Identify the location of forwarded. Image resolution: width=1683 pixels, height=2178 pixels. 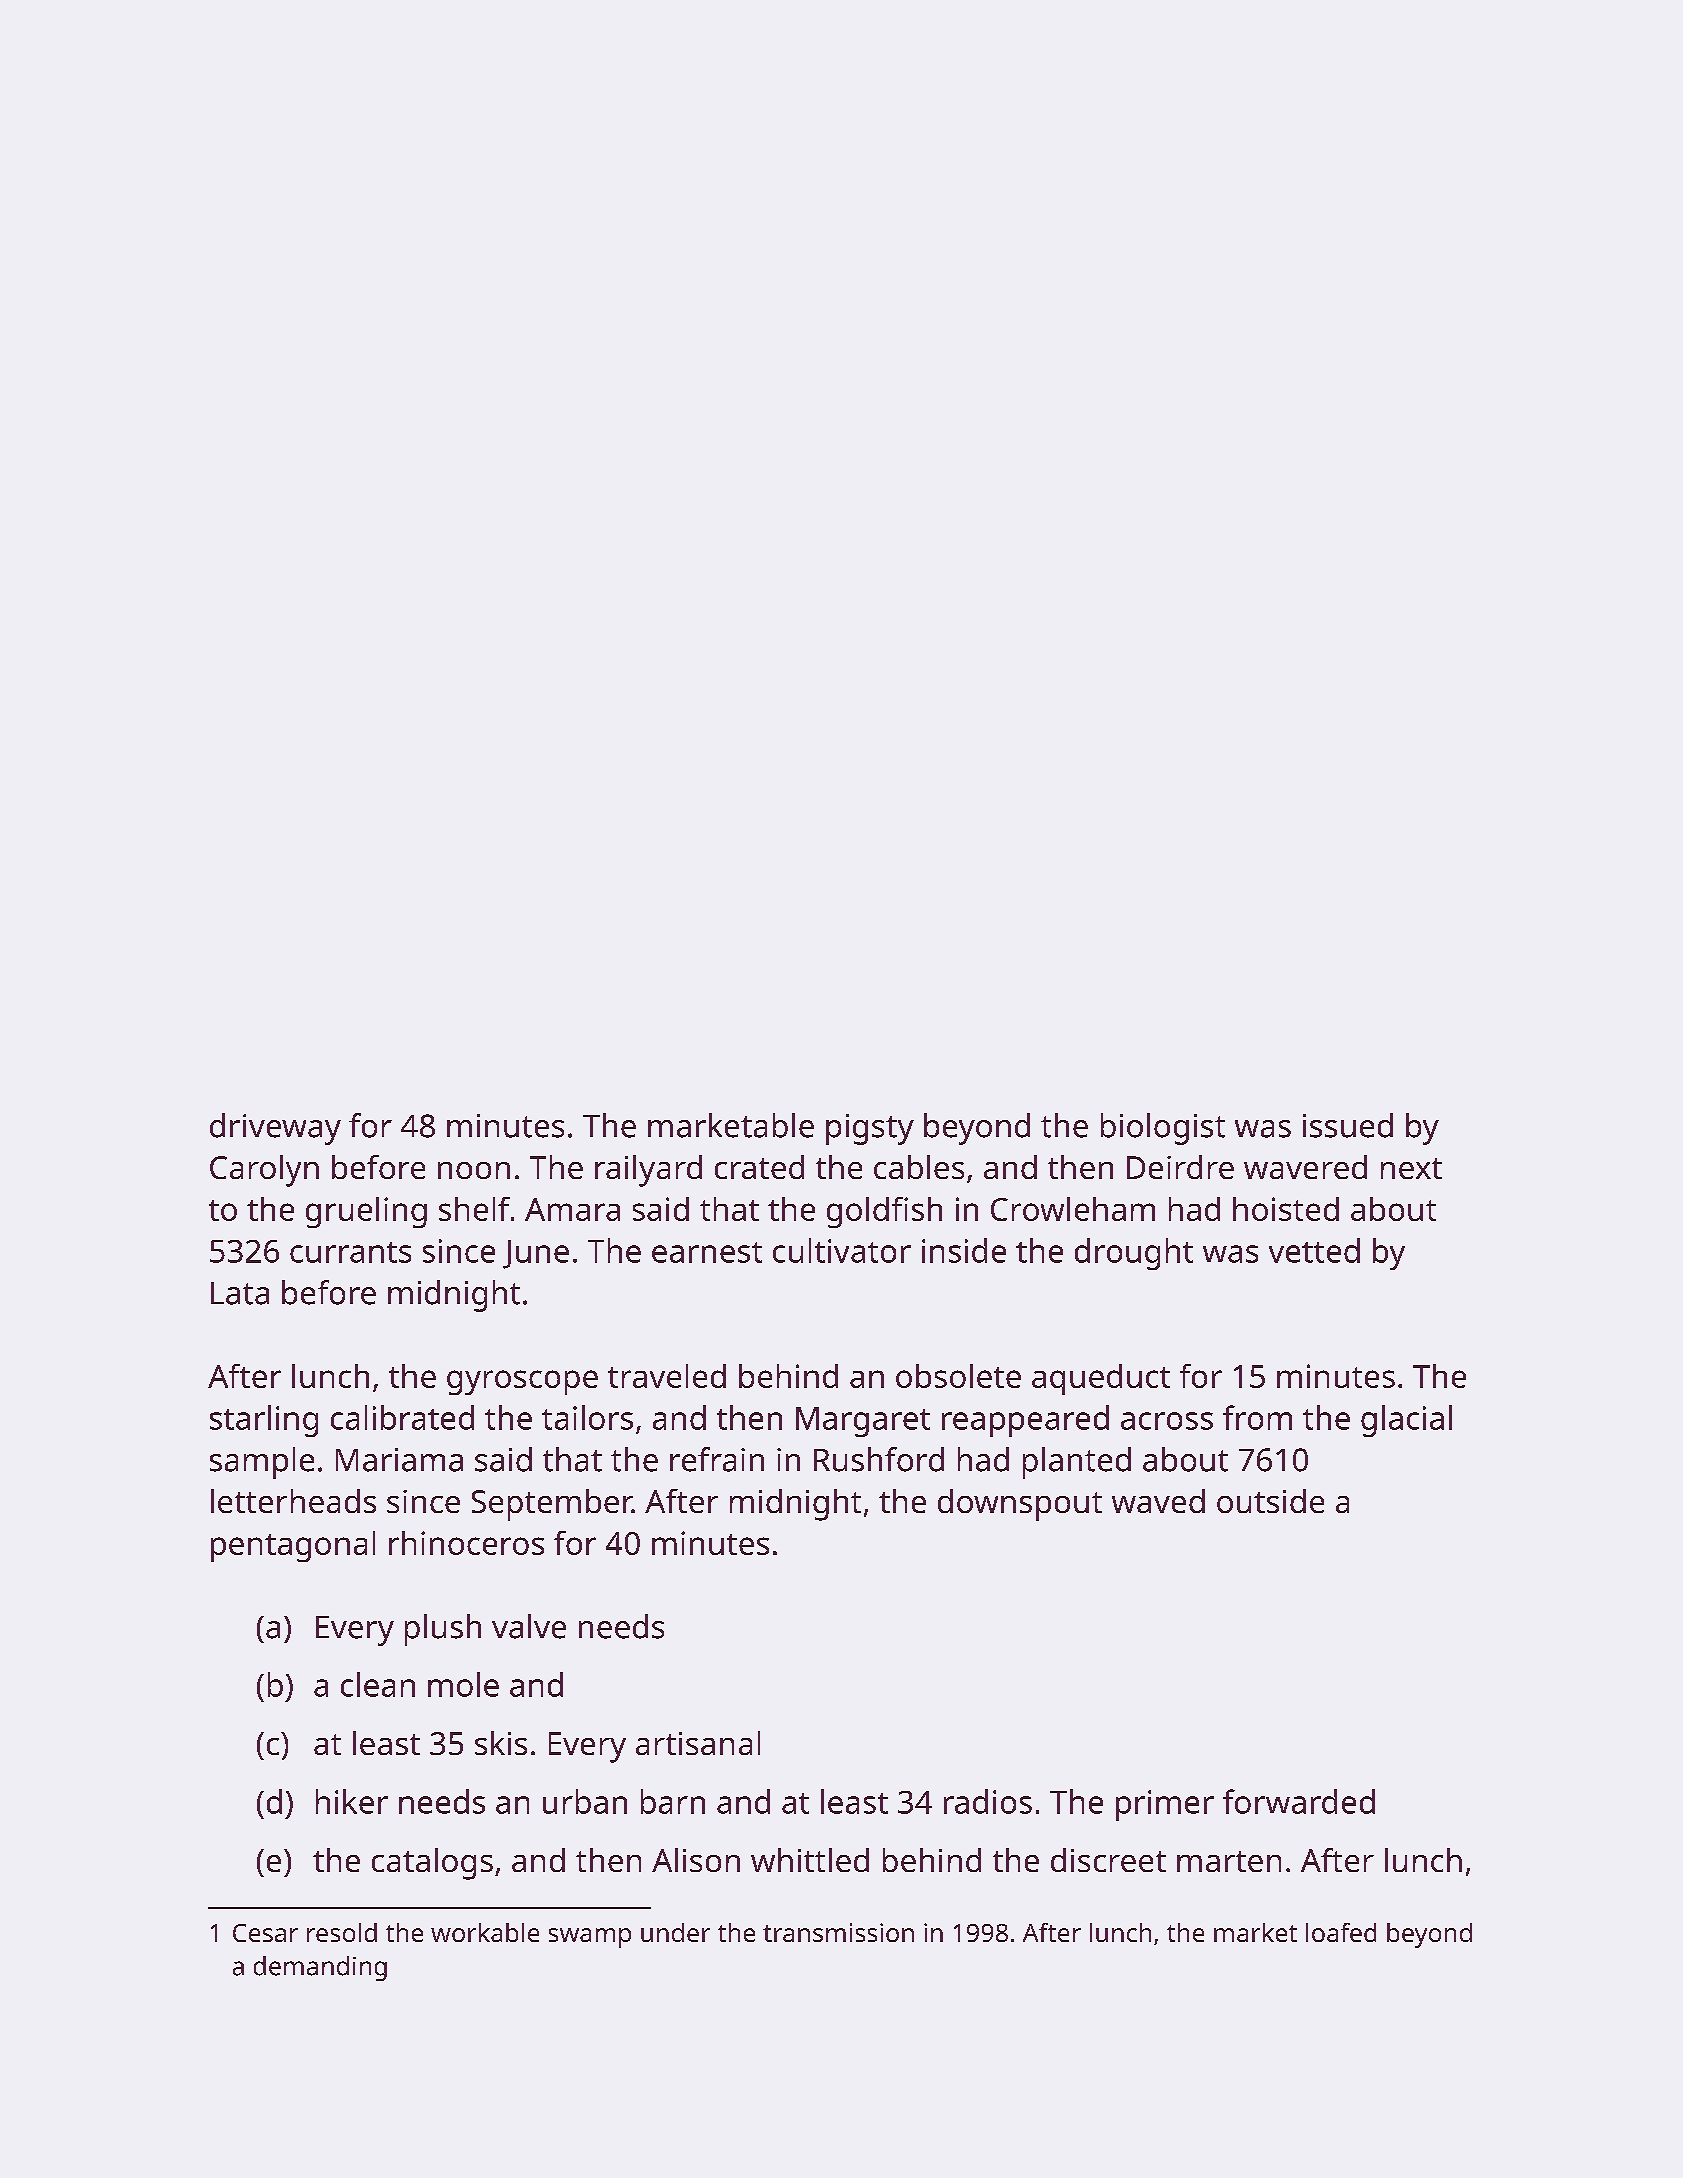
(1299, 1801).
